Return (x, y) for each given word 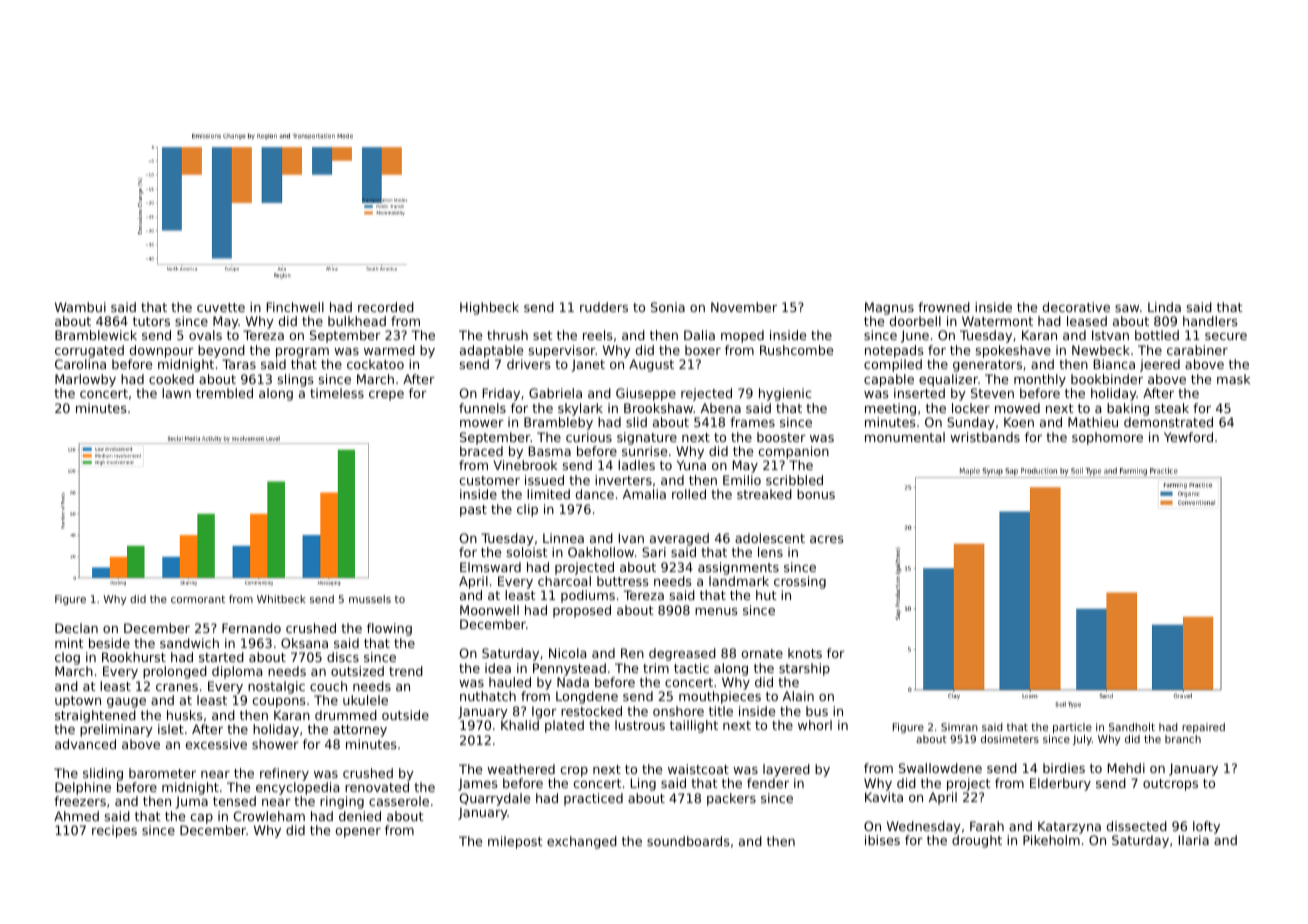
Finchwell (295, 307)
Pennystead (569, 669)
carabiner (1197, 350)
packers (731, 799)
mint (69, 643)
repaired (1203, 728)
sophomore (1107, 438)
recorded (386, 307)
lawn (176, 393)
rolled (689, 494)
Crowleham (269, 816)
